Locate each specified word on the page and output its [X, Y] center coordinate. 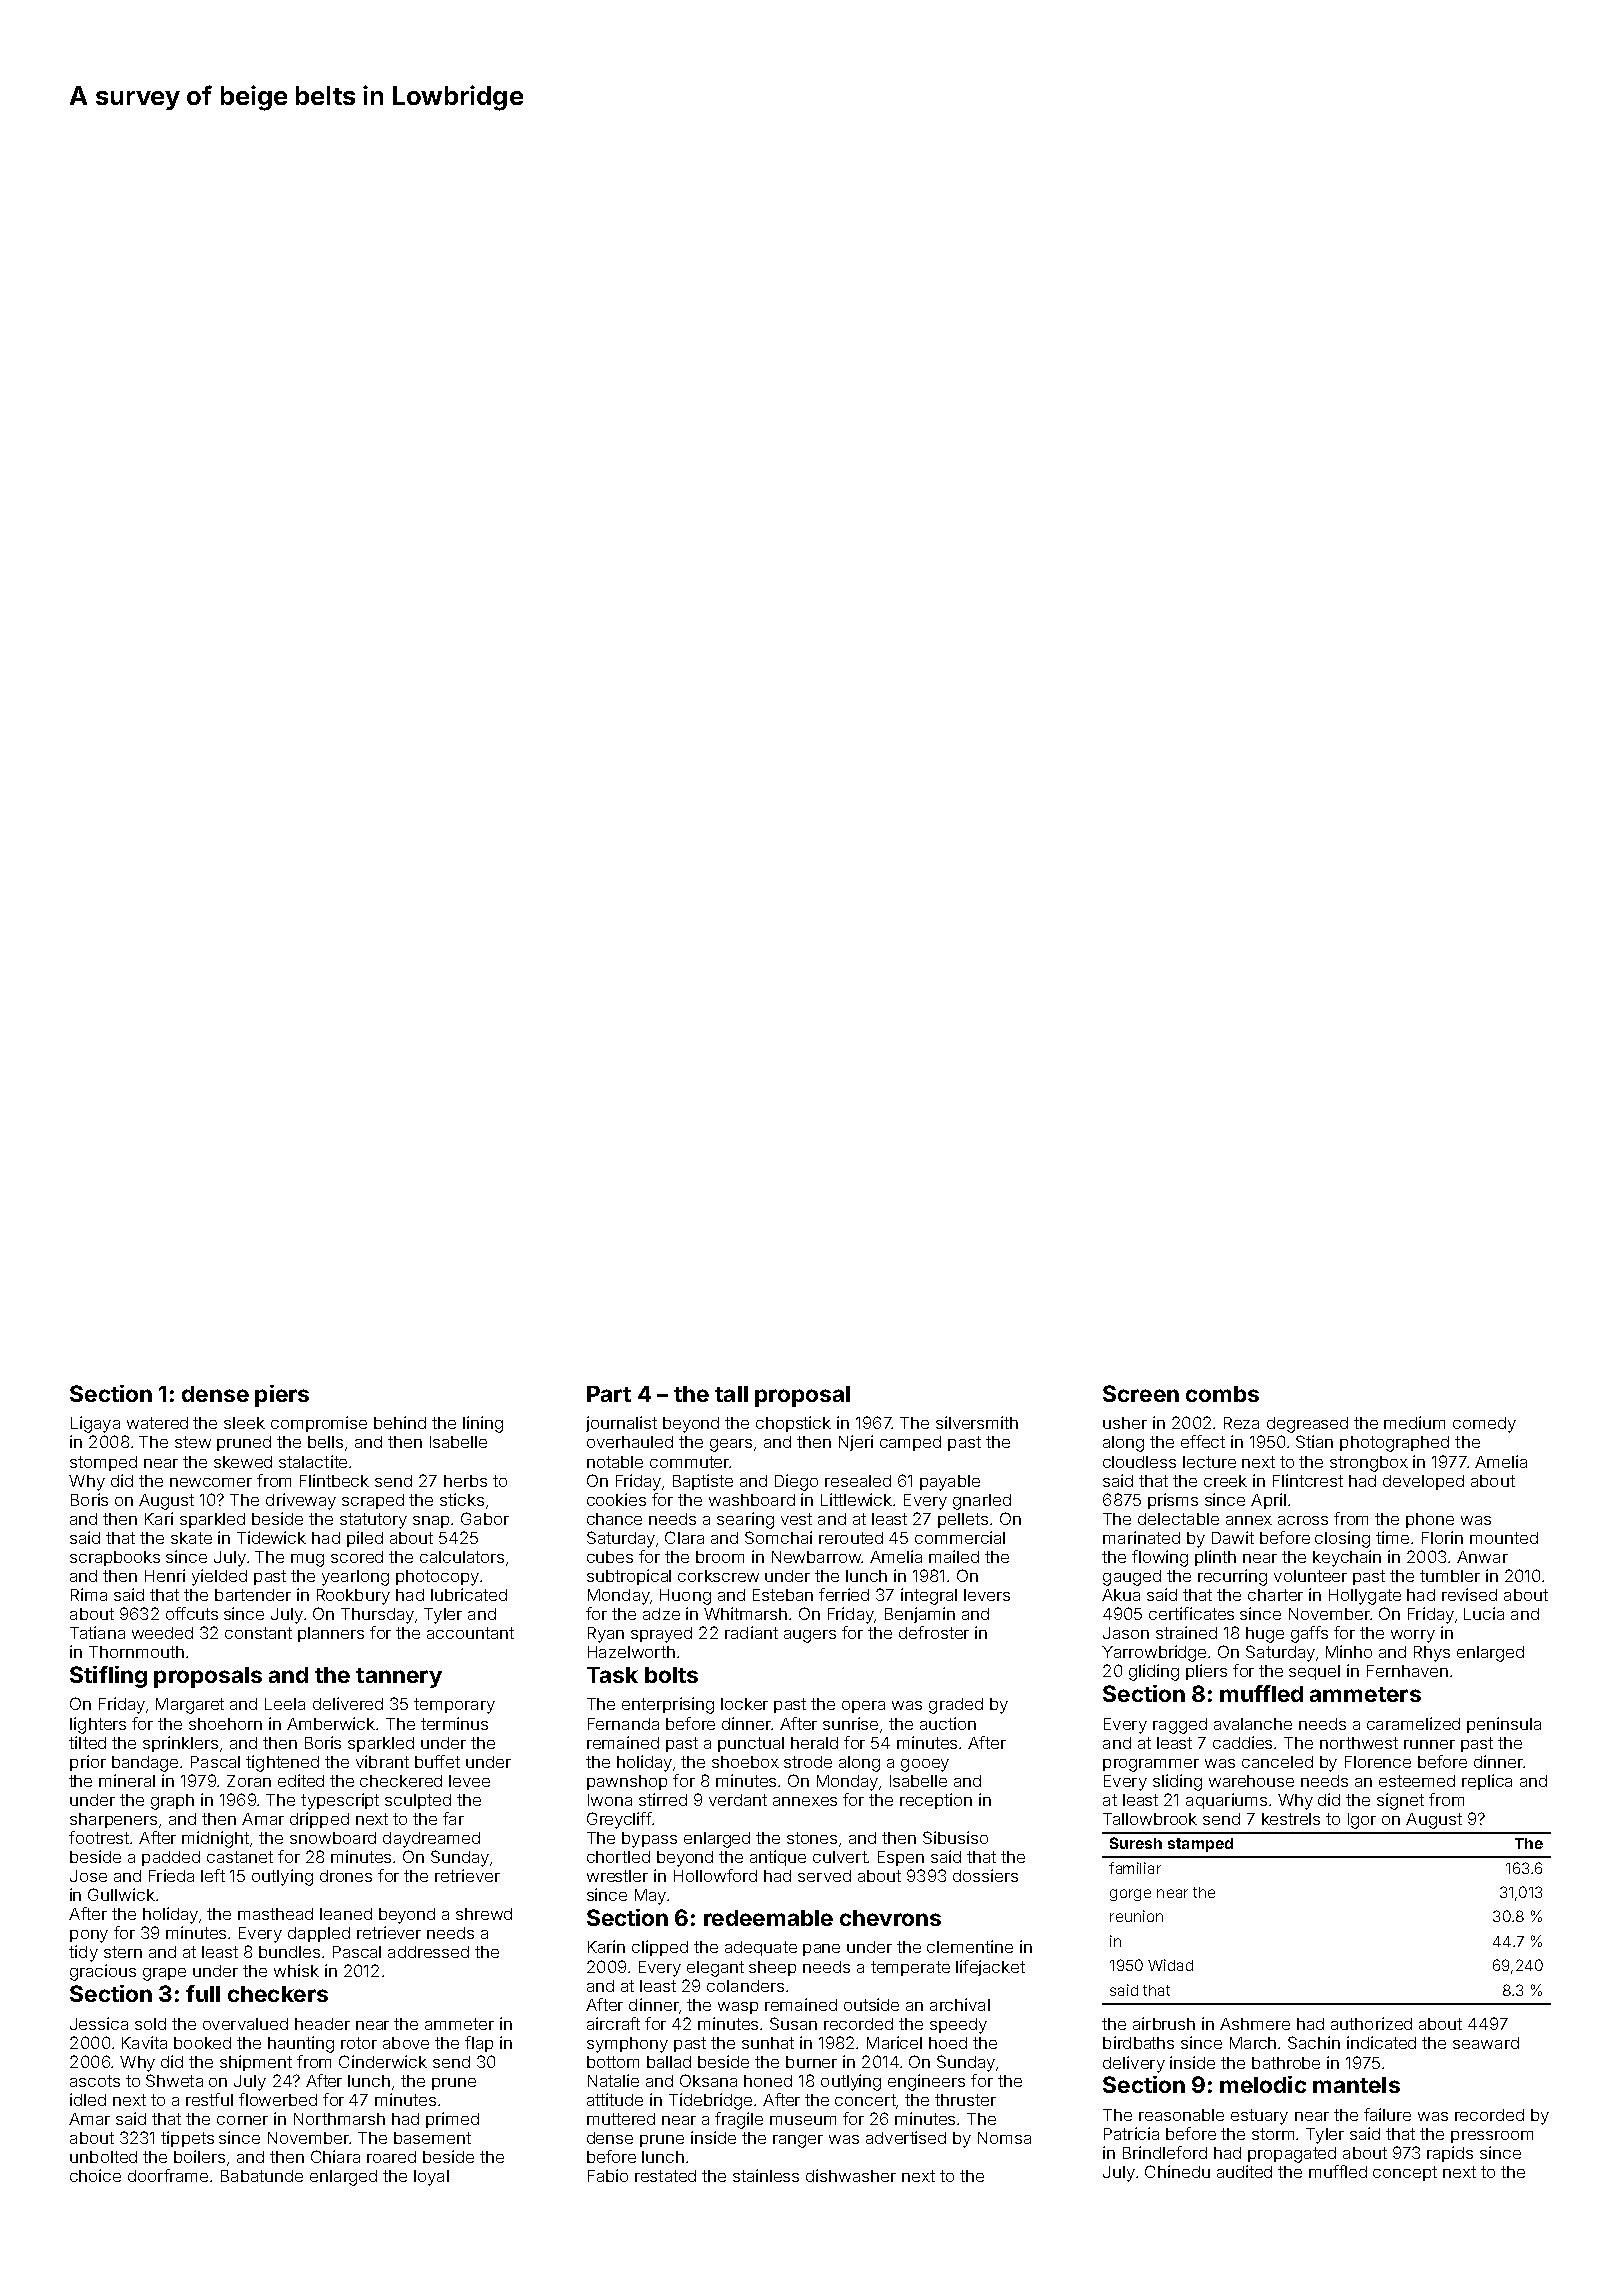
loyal [431, 2178]
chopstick [793, 1424]
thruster [965, 2100]
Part [609, 1394]
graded [956, 1706]
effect [1203, 1441]
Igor [1362, 1821]
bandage [145, 1764]
